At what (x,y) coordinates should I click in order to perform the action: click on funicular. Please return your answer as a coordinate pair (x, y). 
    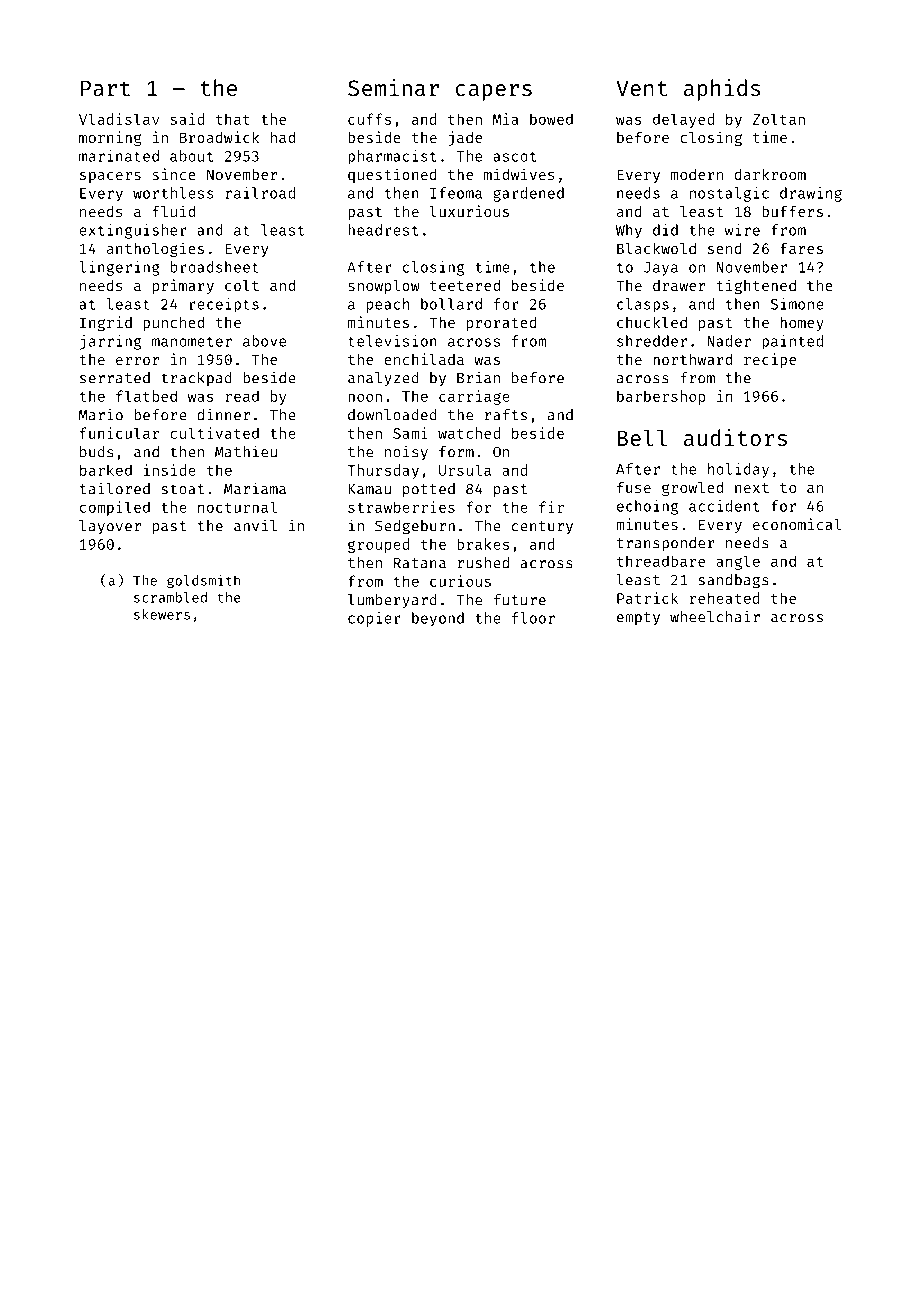
    Looking at the image, I should click on (119, 433).
